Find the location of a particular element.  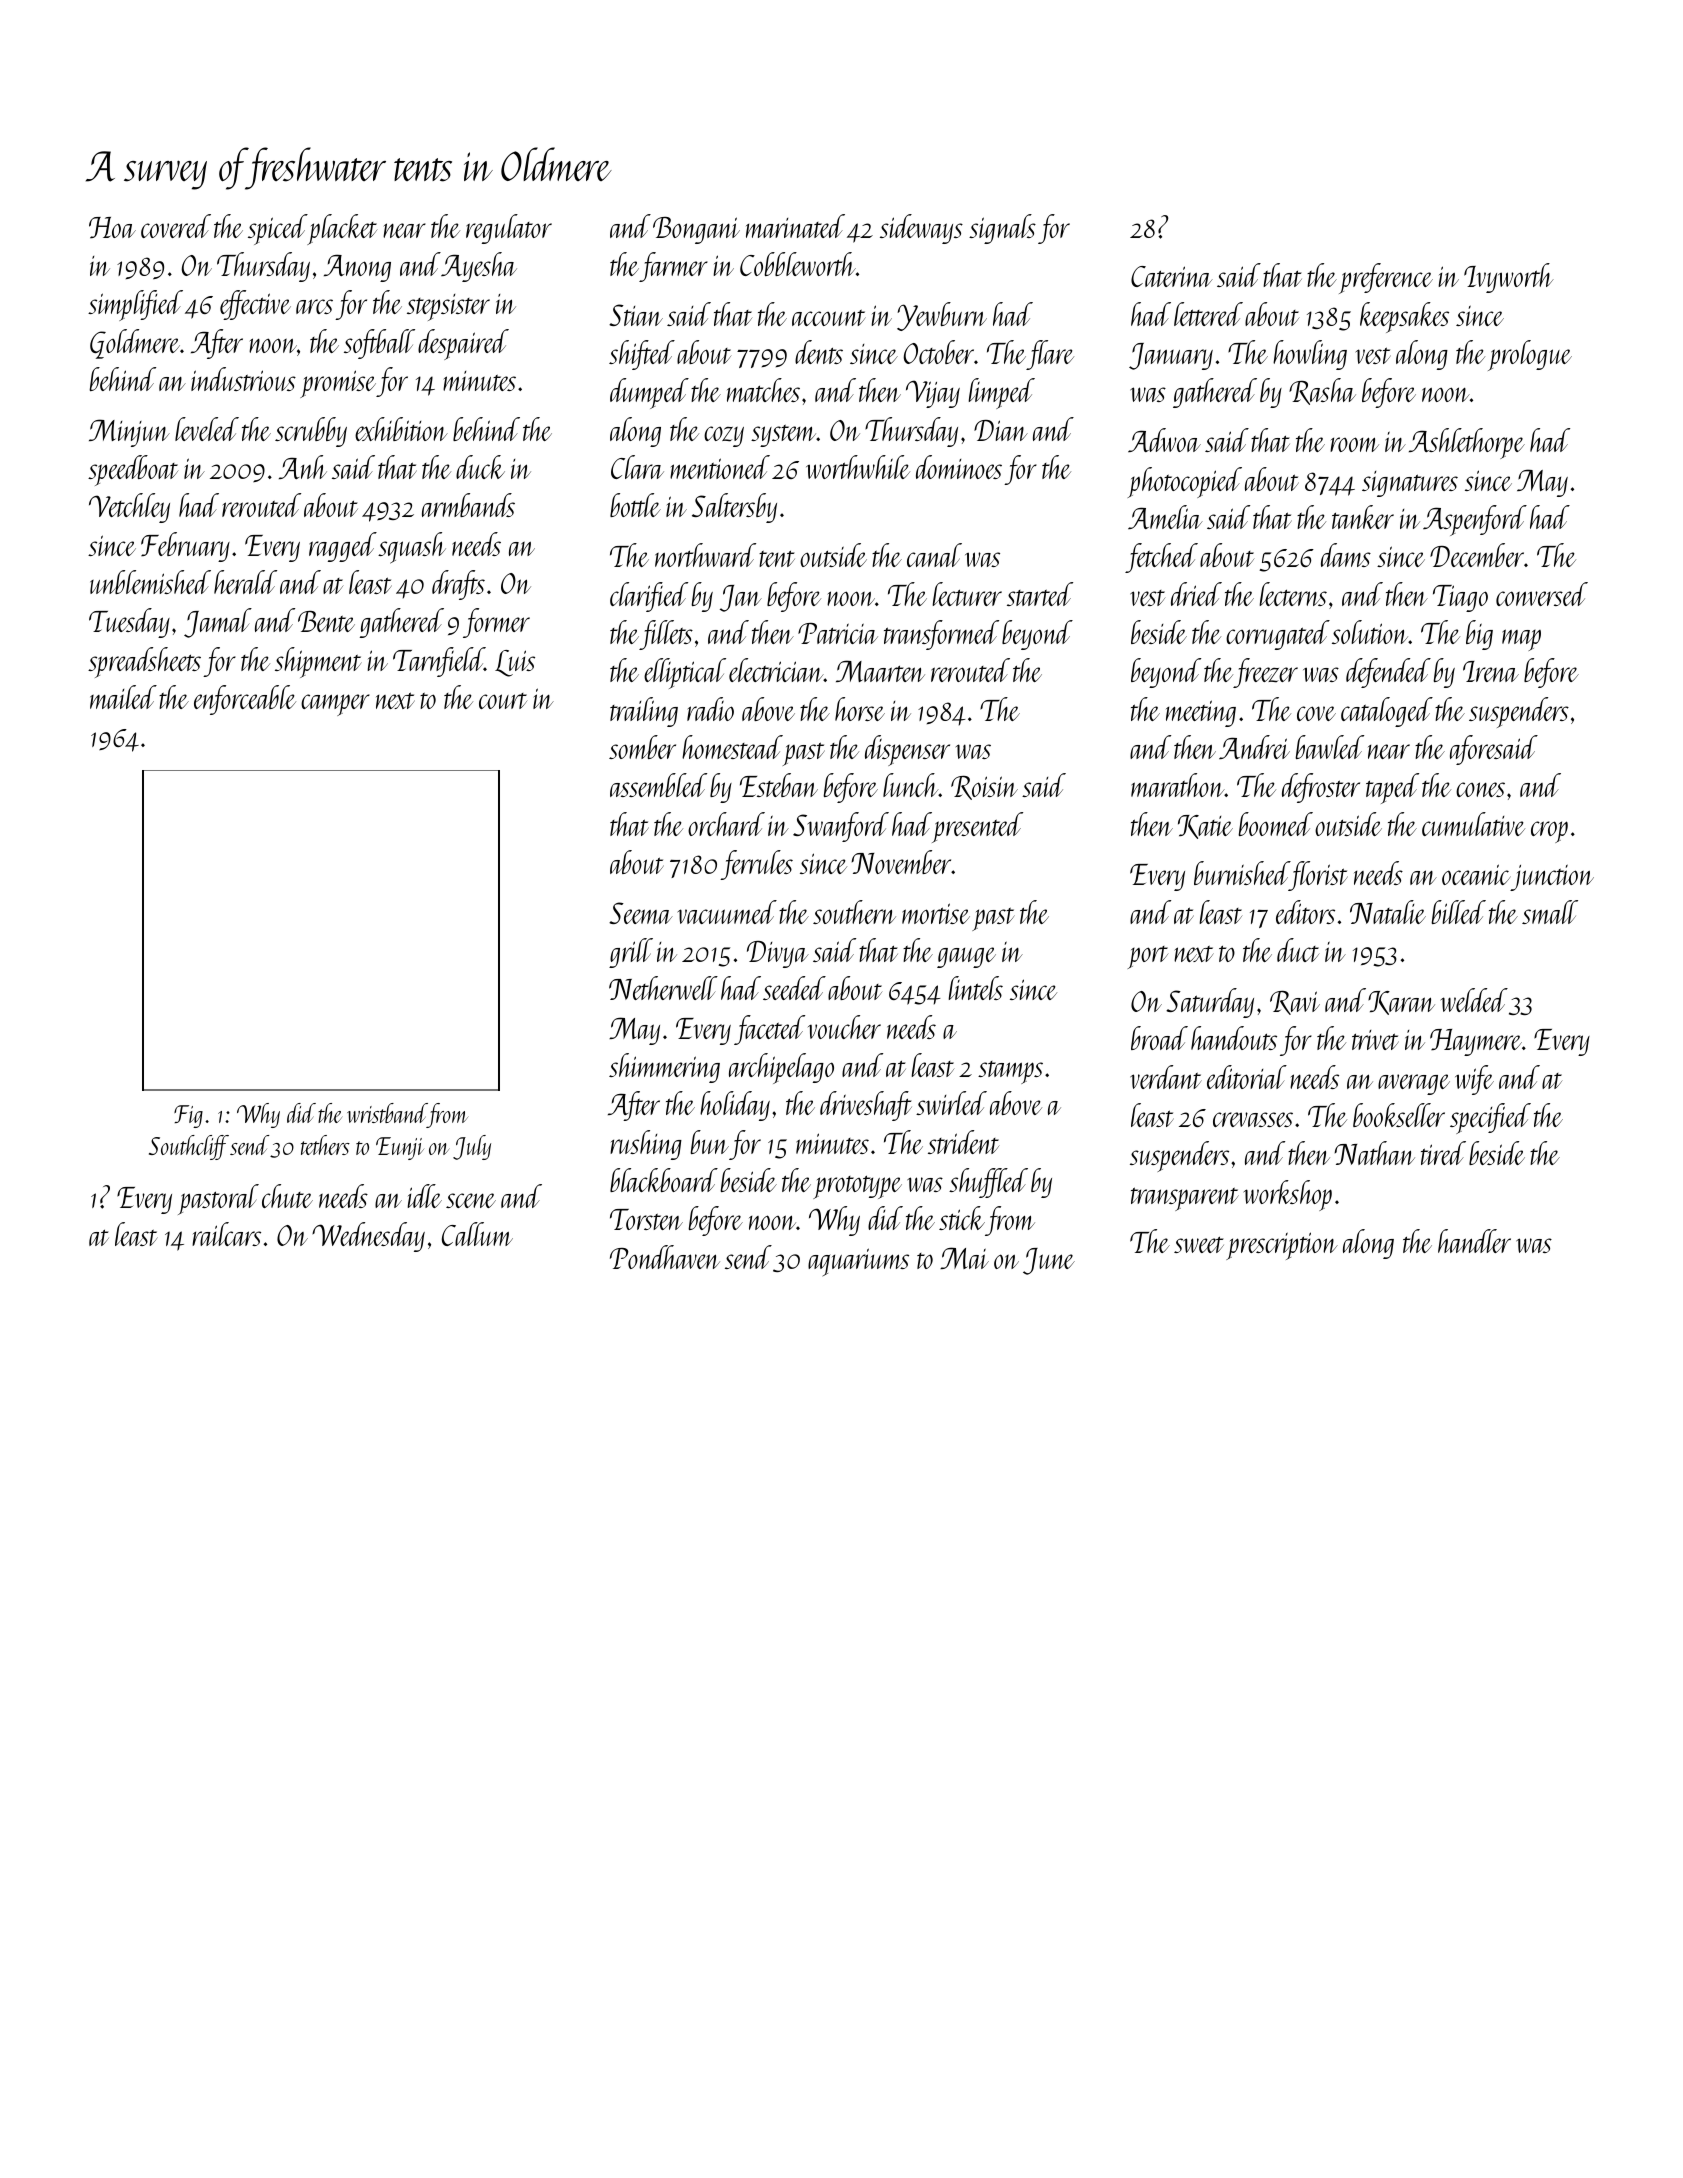

keepsakes is located at coordinates (1404, 317).
